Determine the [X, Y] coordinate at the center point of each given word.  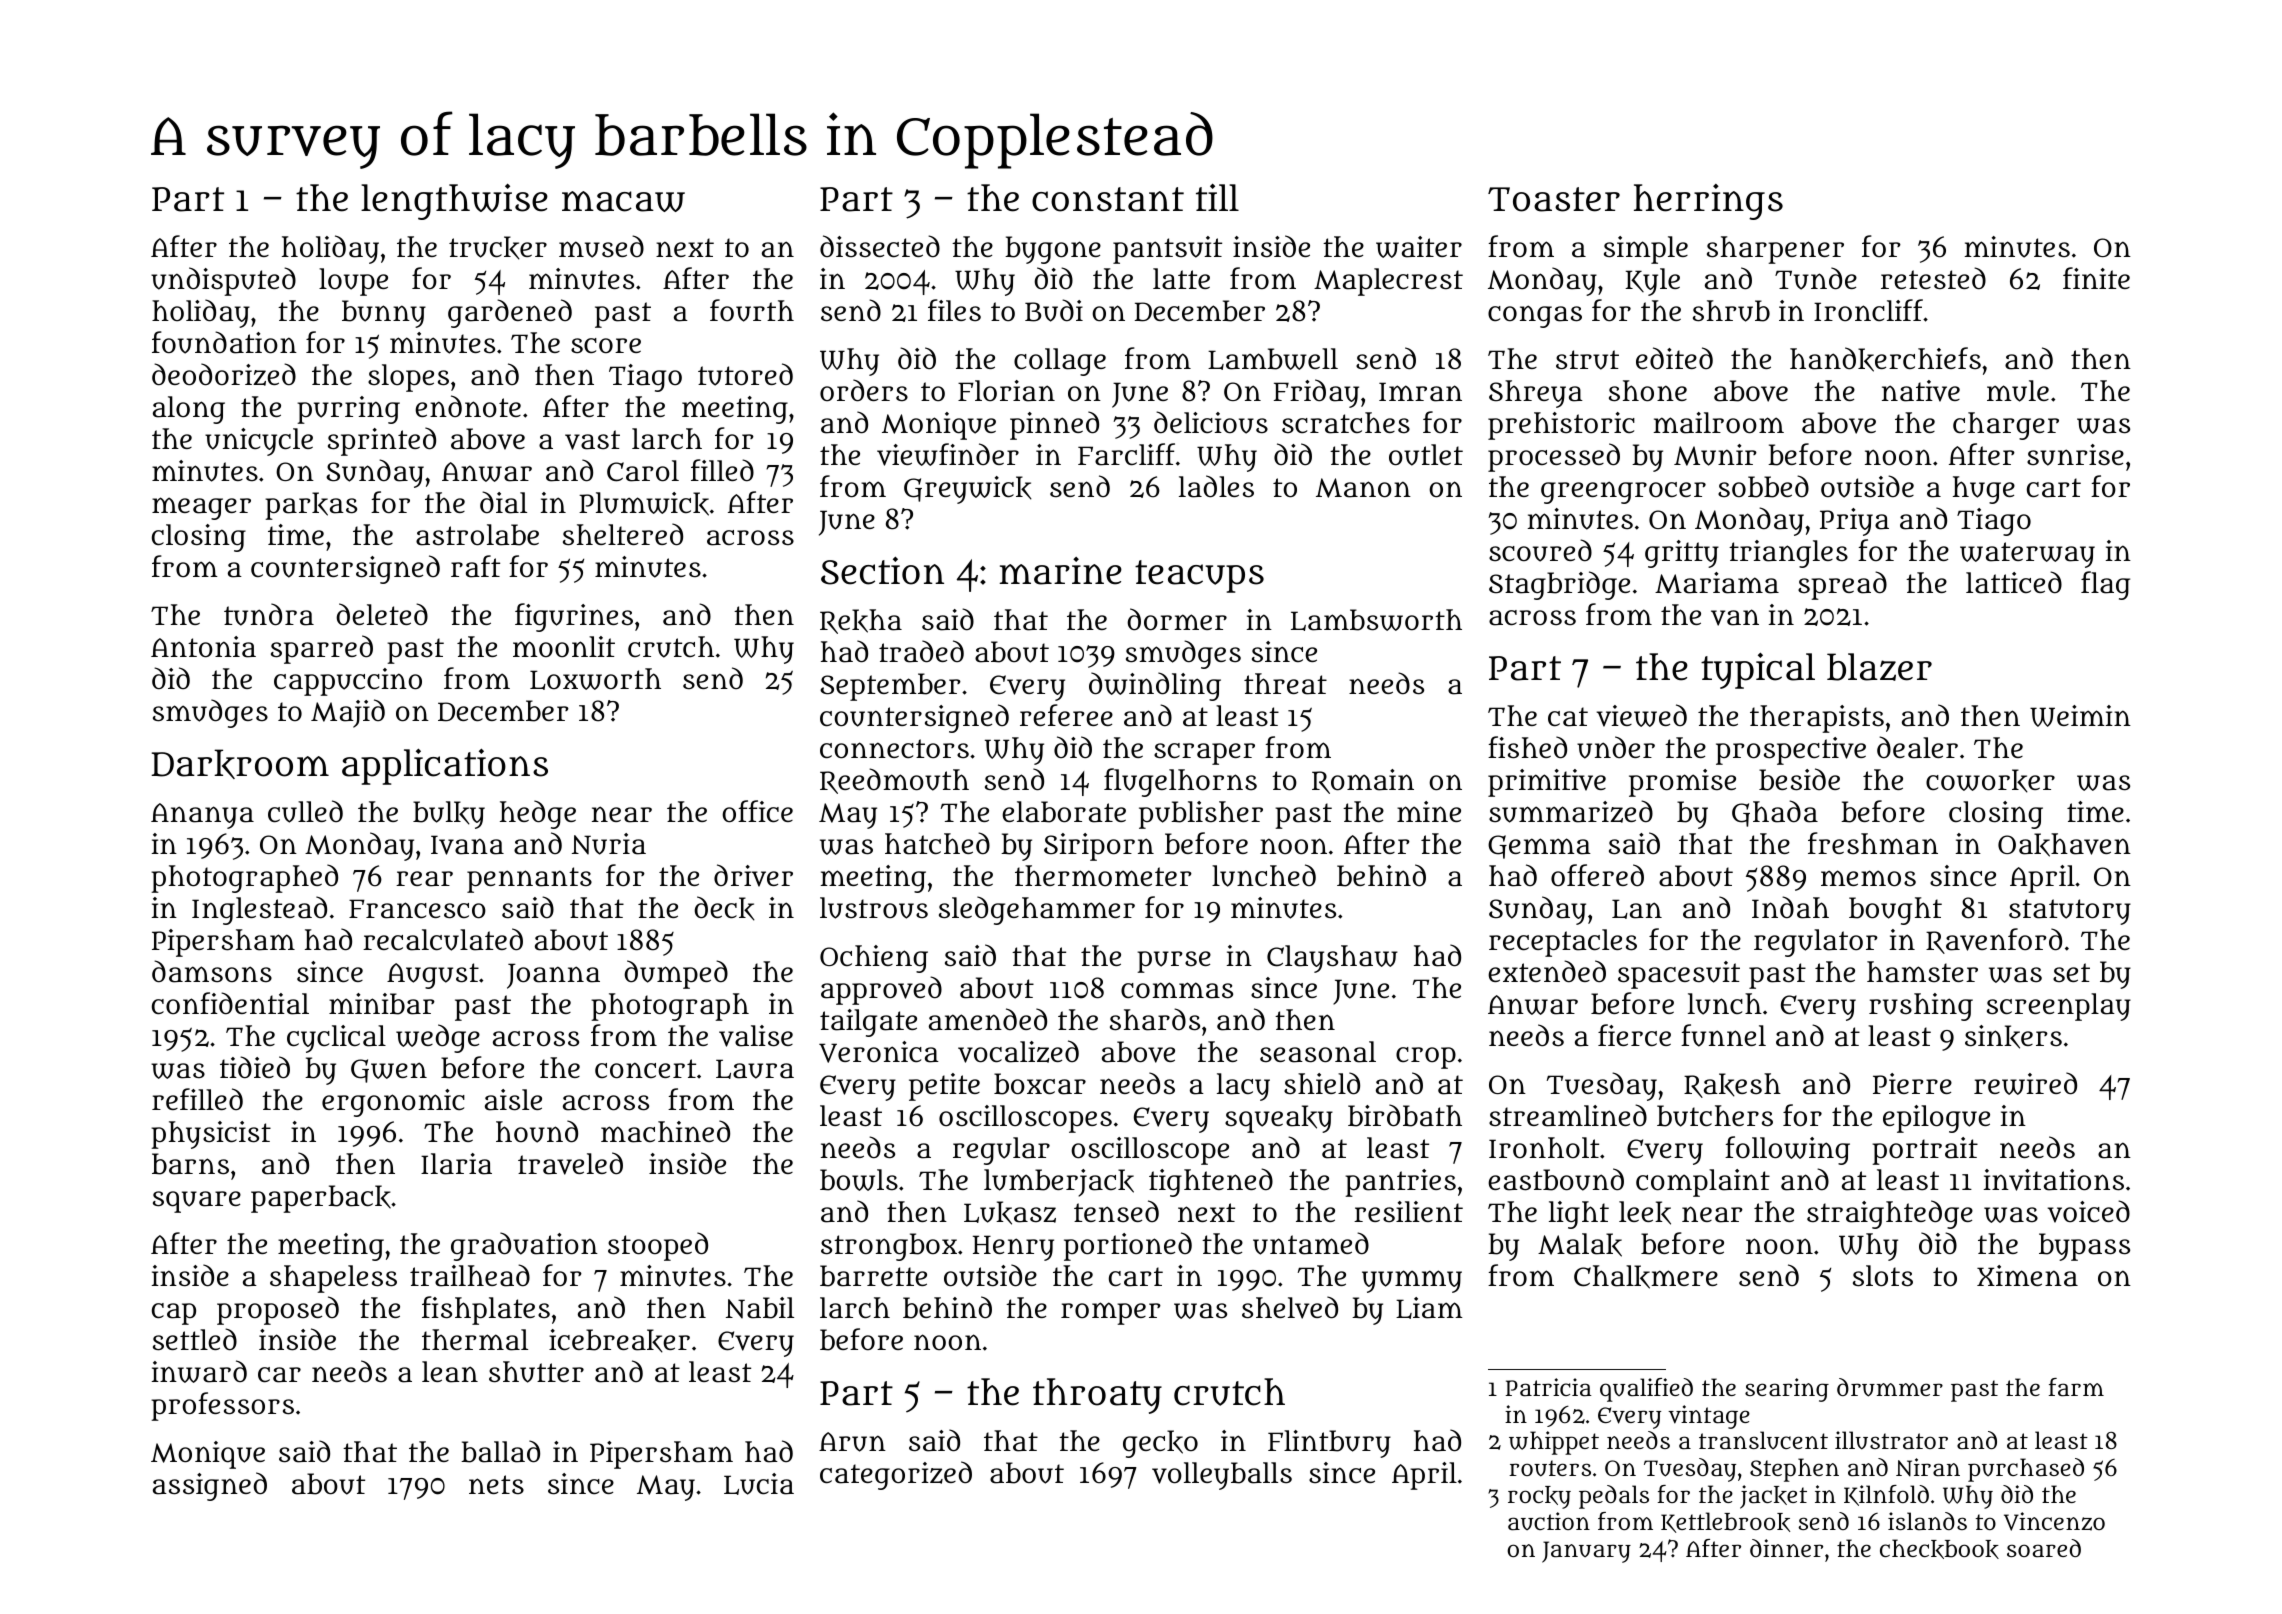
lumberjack [1059, 1183]
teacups [1199, 576]
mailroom [1719, 423]
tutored [745, 374]
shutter [536, 1372]
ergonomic [393, 1103]
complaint [1703, 1183]
